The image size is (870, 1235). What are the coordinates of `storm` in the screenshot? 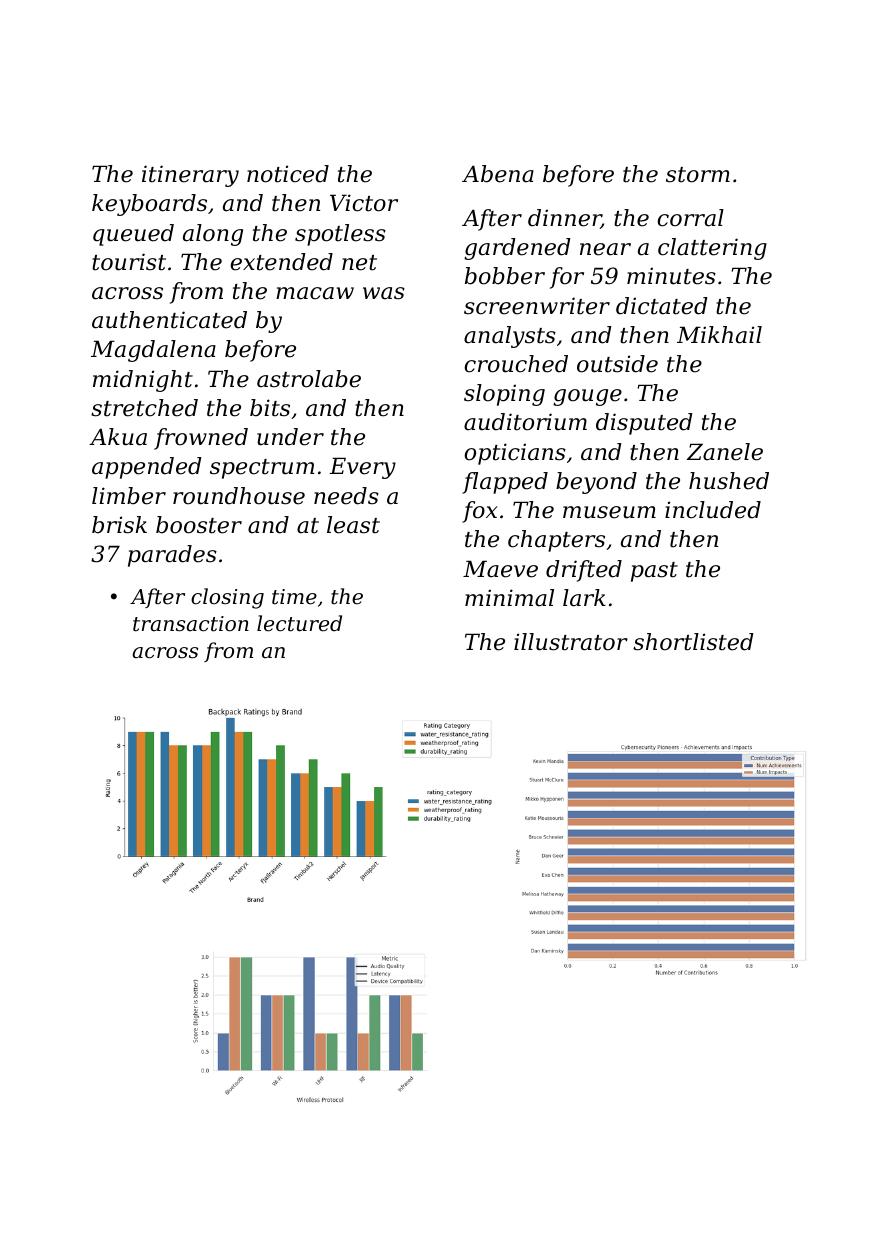 It's located at (698, 175).
